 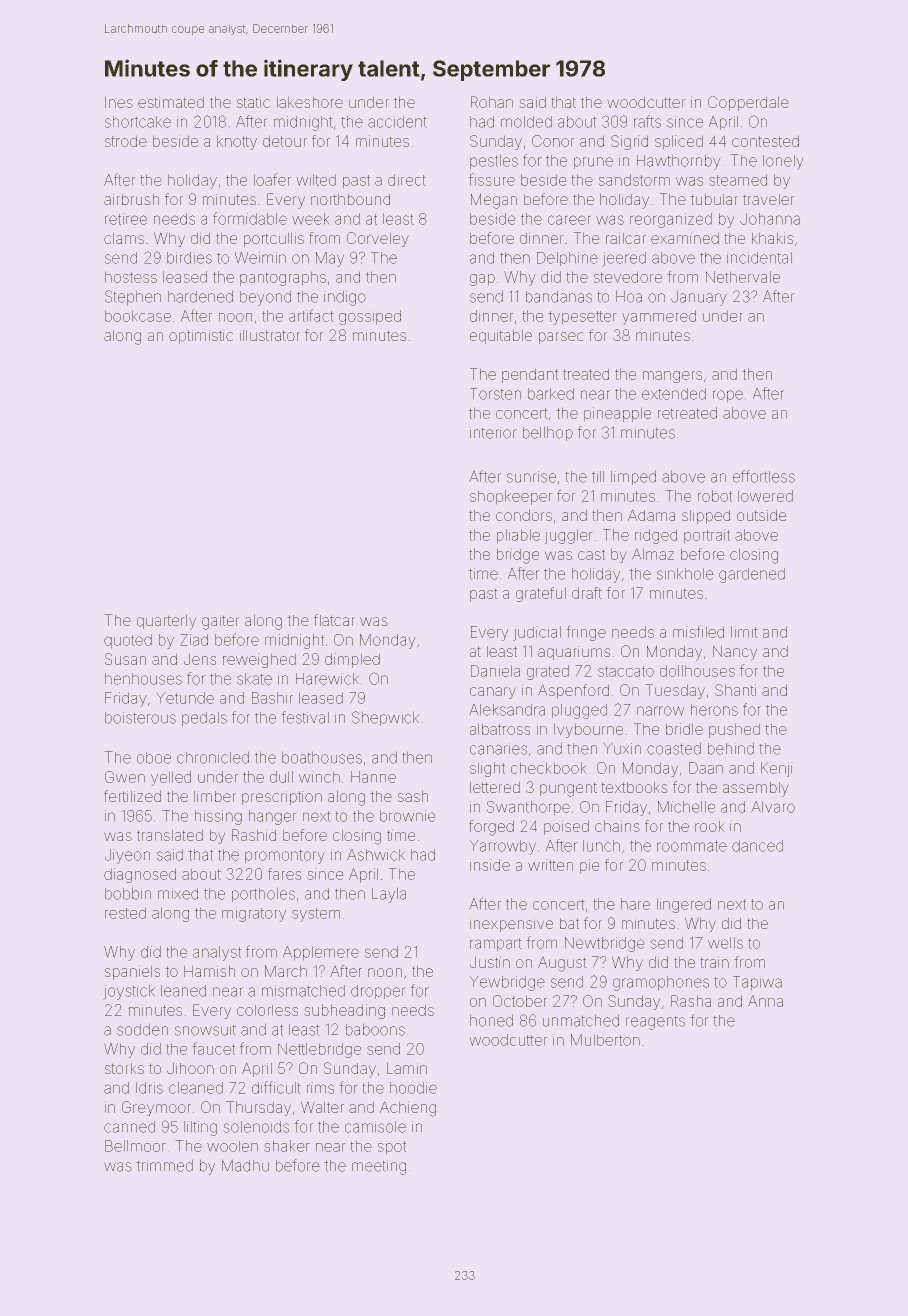 What do you see at coordinates (714, 962) in the screenshot?
I see `train` at bounding box center [714, 962].
